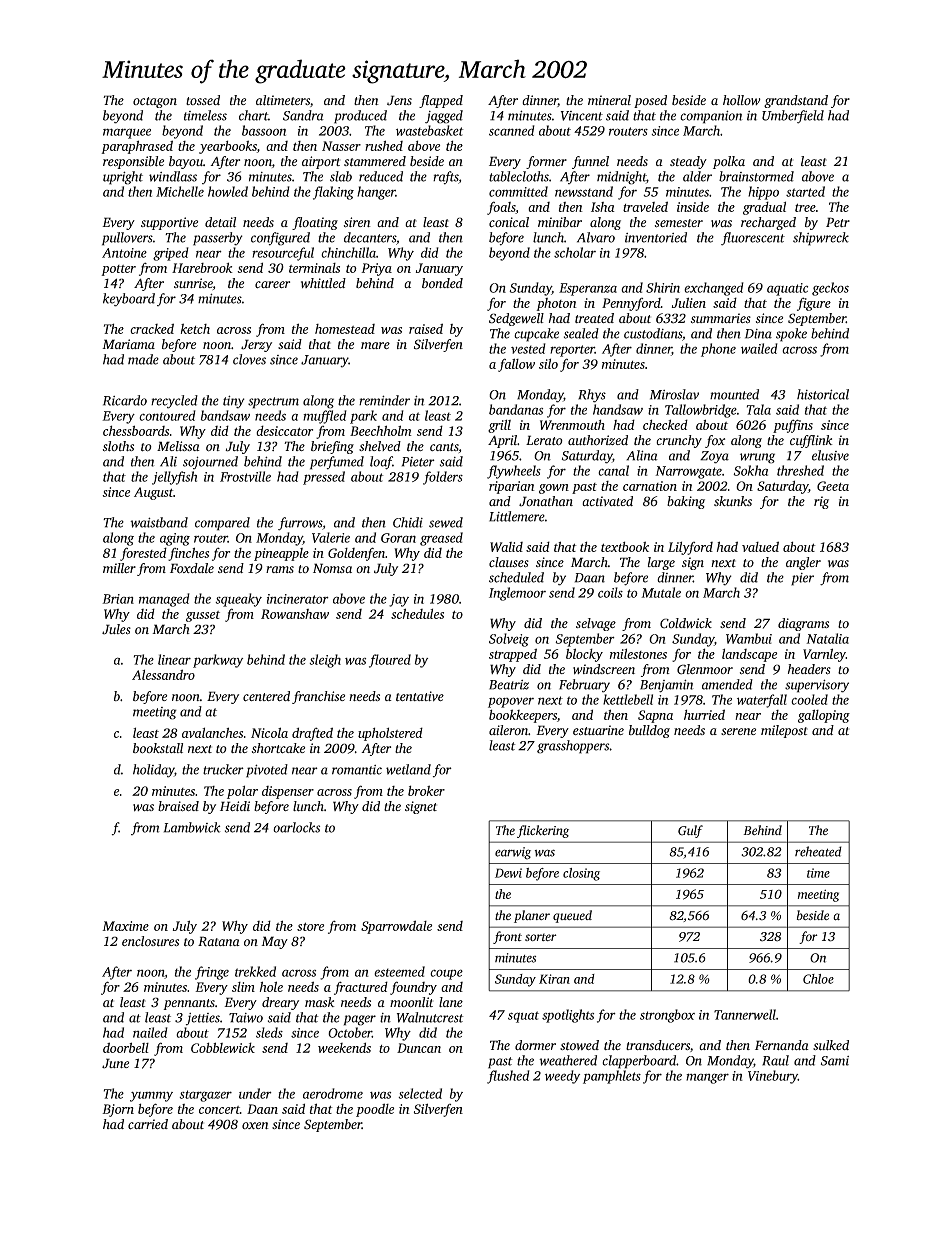  Describe the element at coordinates (202, 267) in the document. I see `Harebrook` at that location.
